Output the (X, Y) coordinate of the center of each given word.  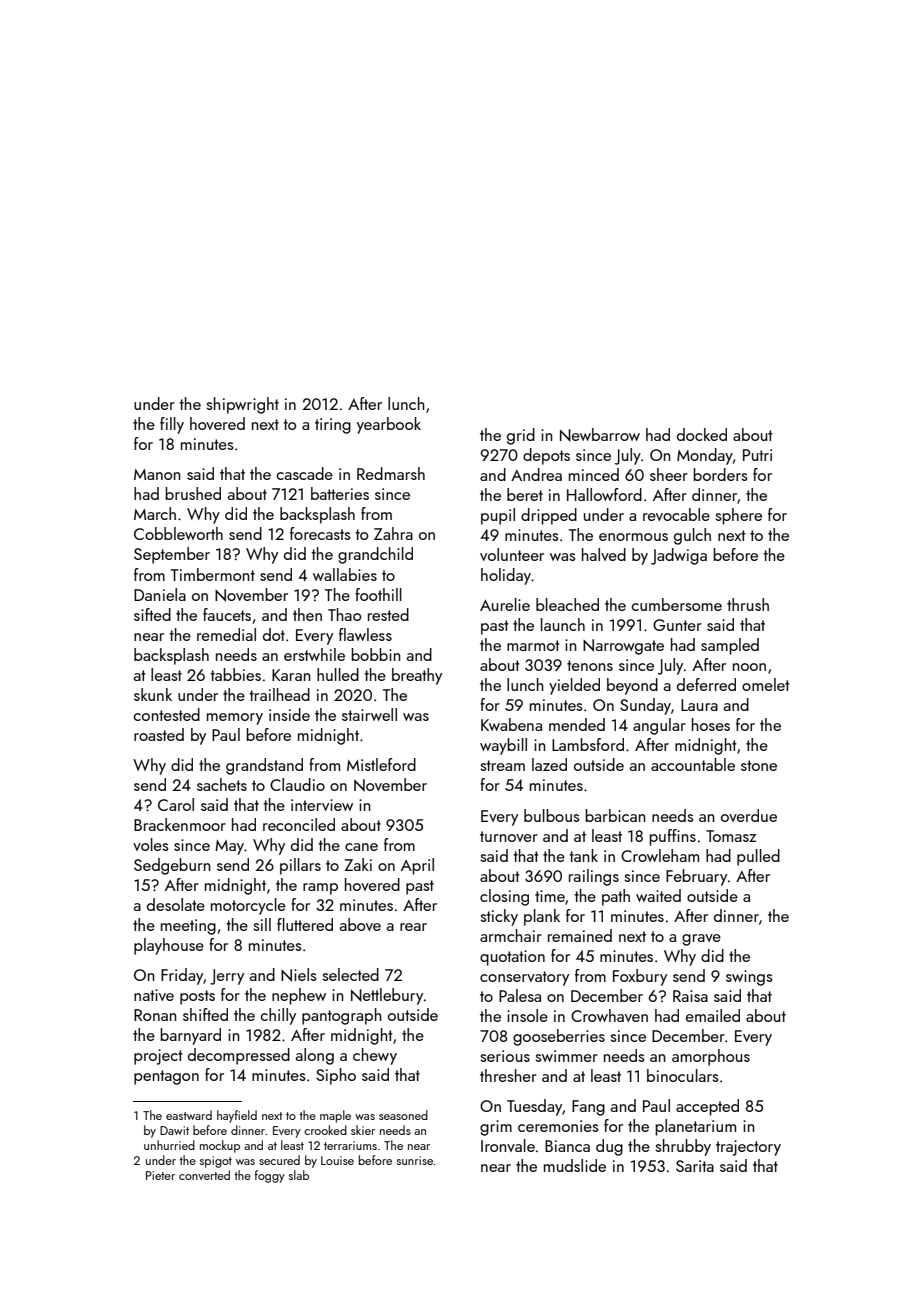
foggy (270, 1176)
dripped (549, 516)
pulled (758, 857)
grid (521, 436)
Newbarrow (600, 435)
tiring (333, 426)
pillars (300, 866)
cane (361, 847)
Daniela (160, 594)
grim (496, 1128)
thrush (748, 604)
